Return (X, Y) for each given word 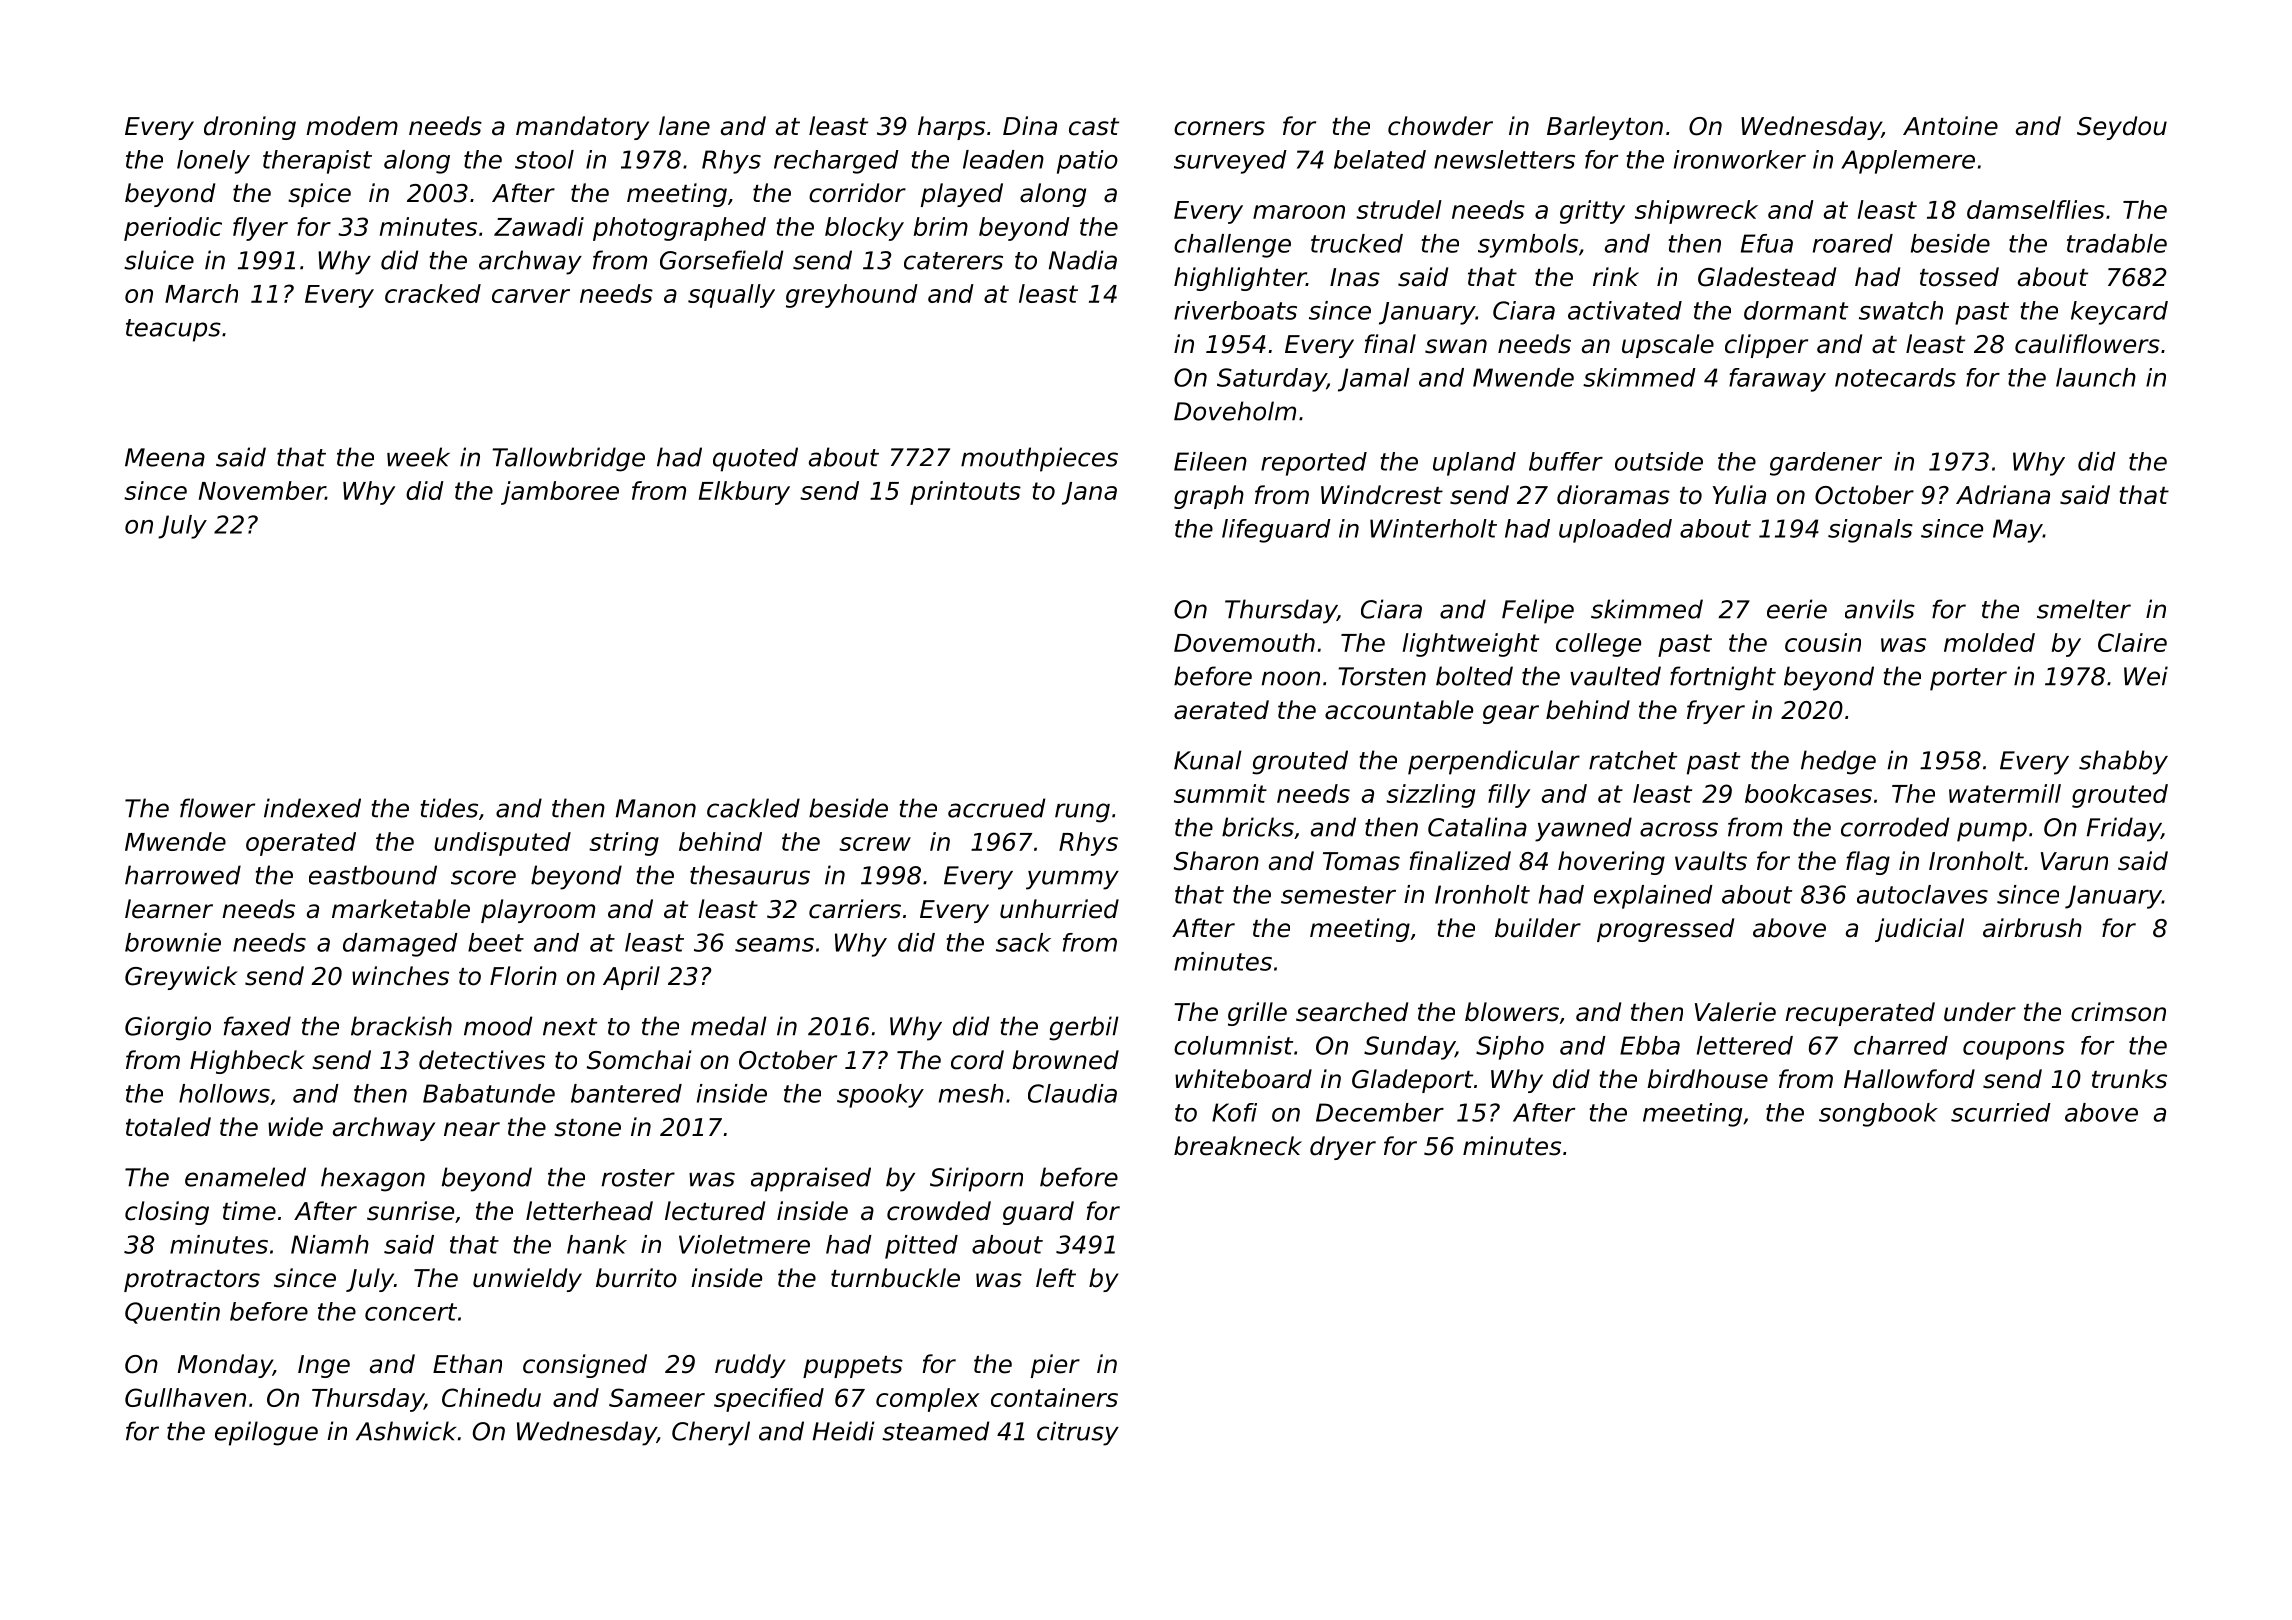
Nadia (1083, 260)
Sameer (657, 1397)
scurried (2001, 1112)
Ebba (1650, 1045)
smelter (2084, 609)
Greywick (181, 978)
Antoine (1950, 126)
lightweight (1471, 645)
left (1056, 1278)
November (262, 490)
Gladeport (1412, 1081)
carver (531, 296)
